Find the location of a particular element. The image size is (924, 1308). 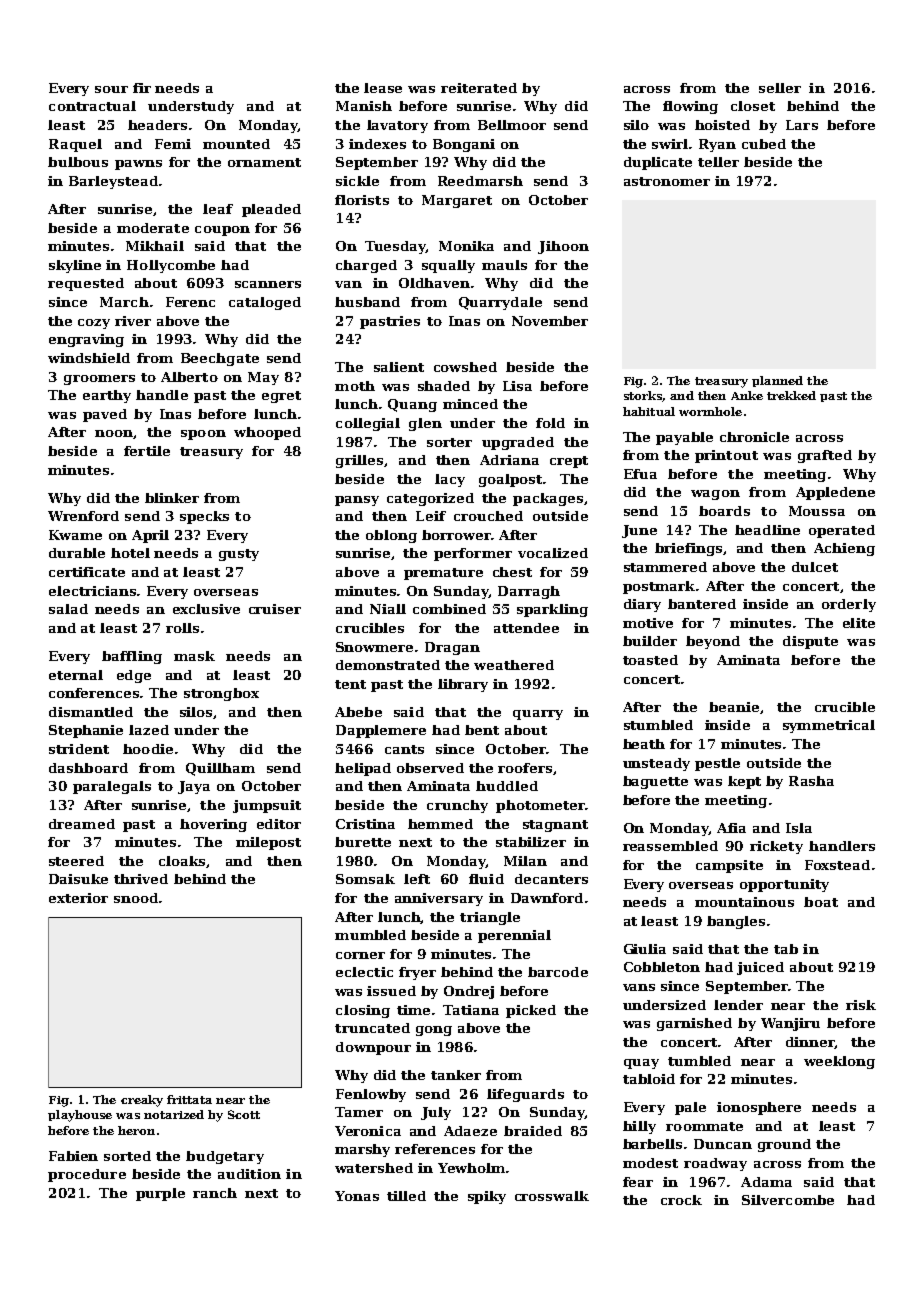

frittata is located at coordinates (189, 1099).
